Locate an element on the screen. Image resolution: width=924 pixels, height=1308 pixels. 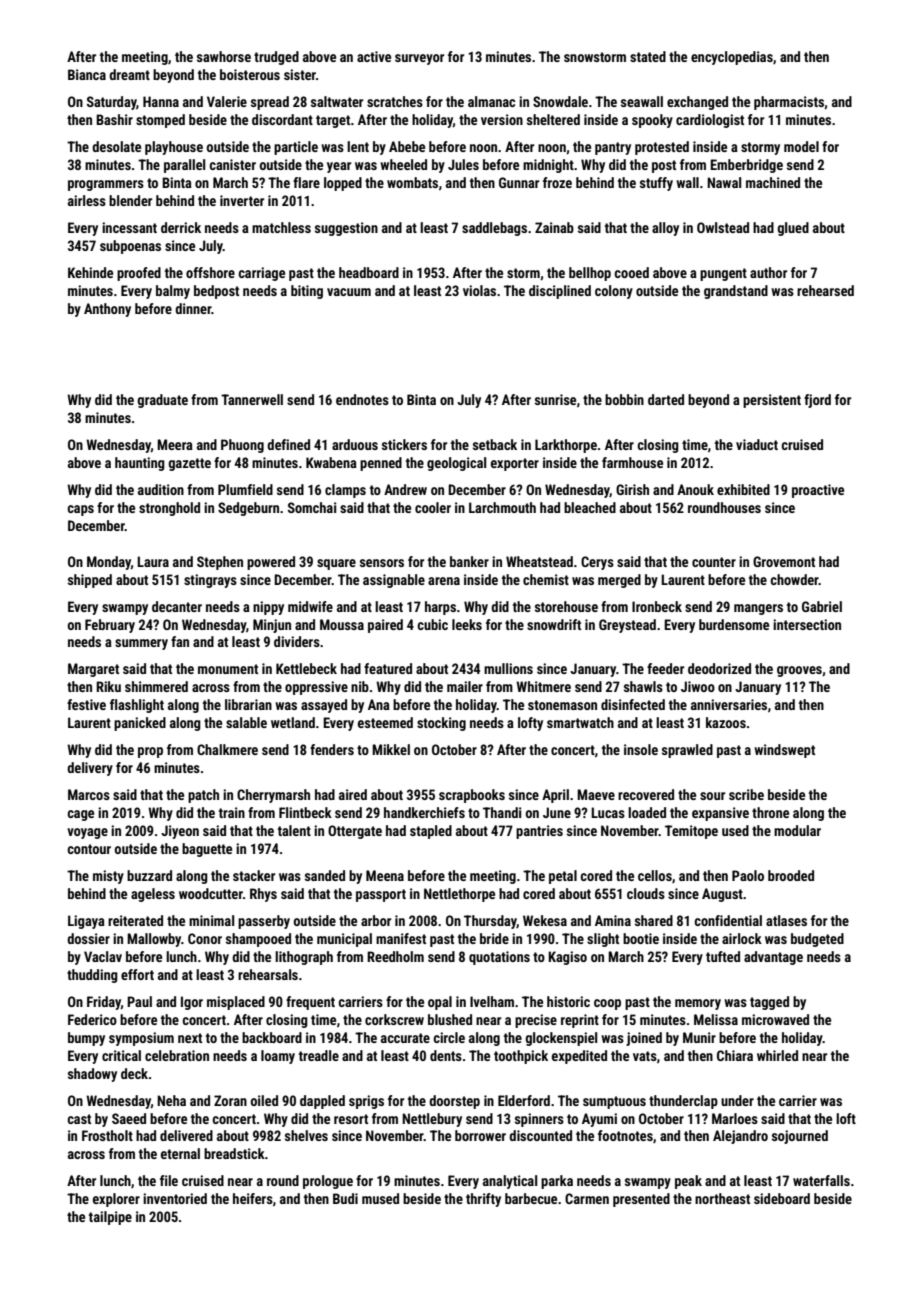
festive is located at coordinates (86, 704).
